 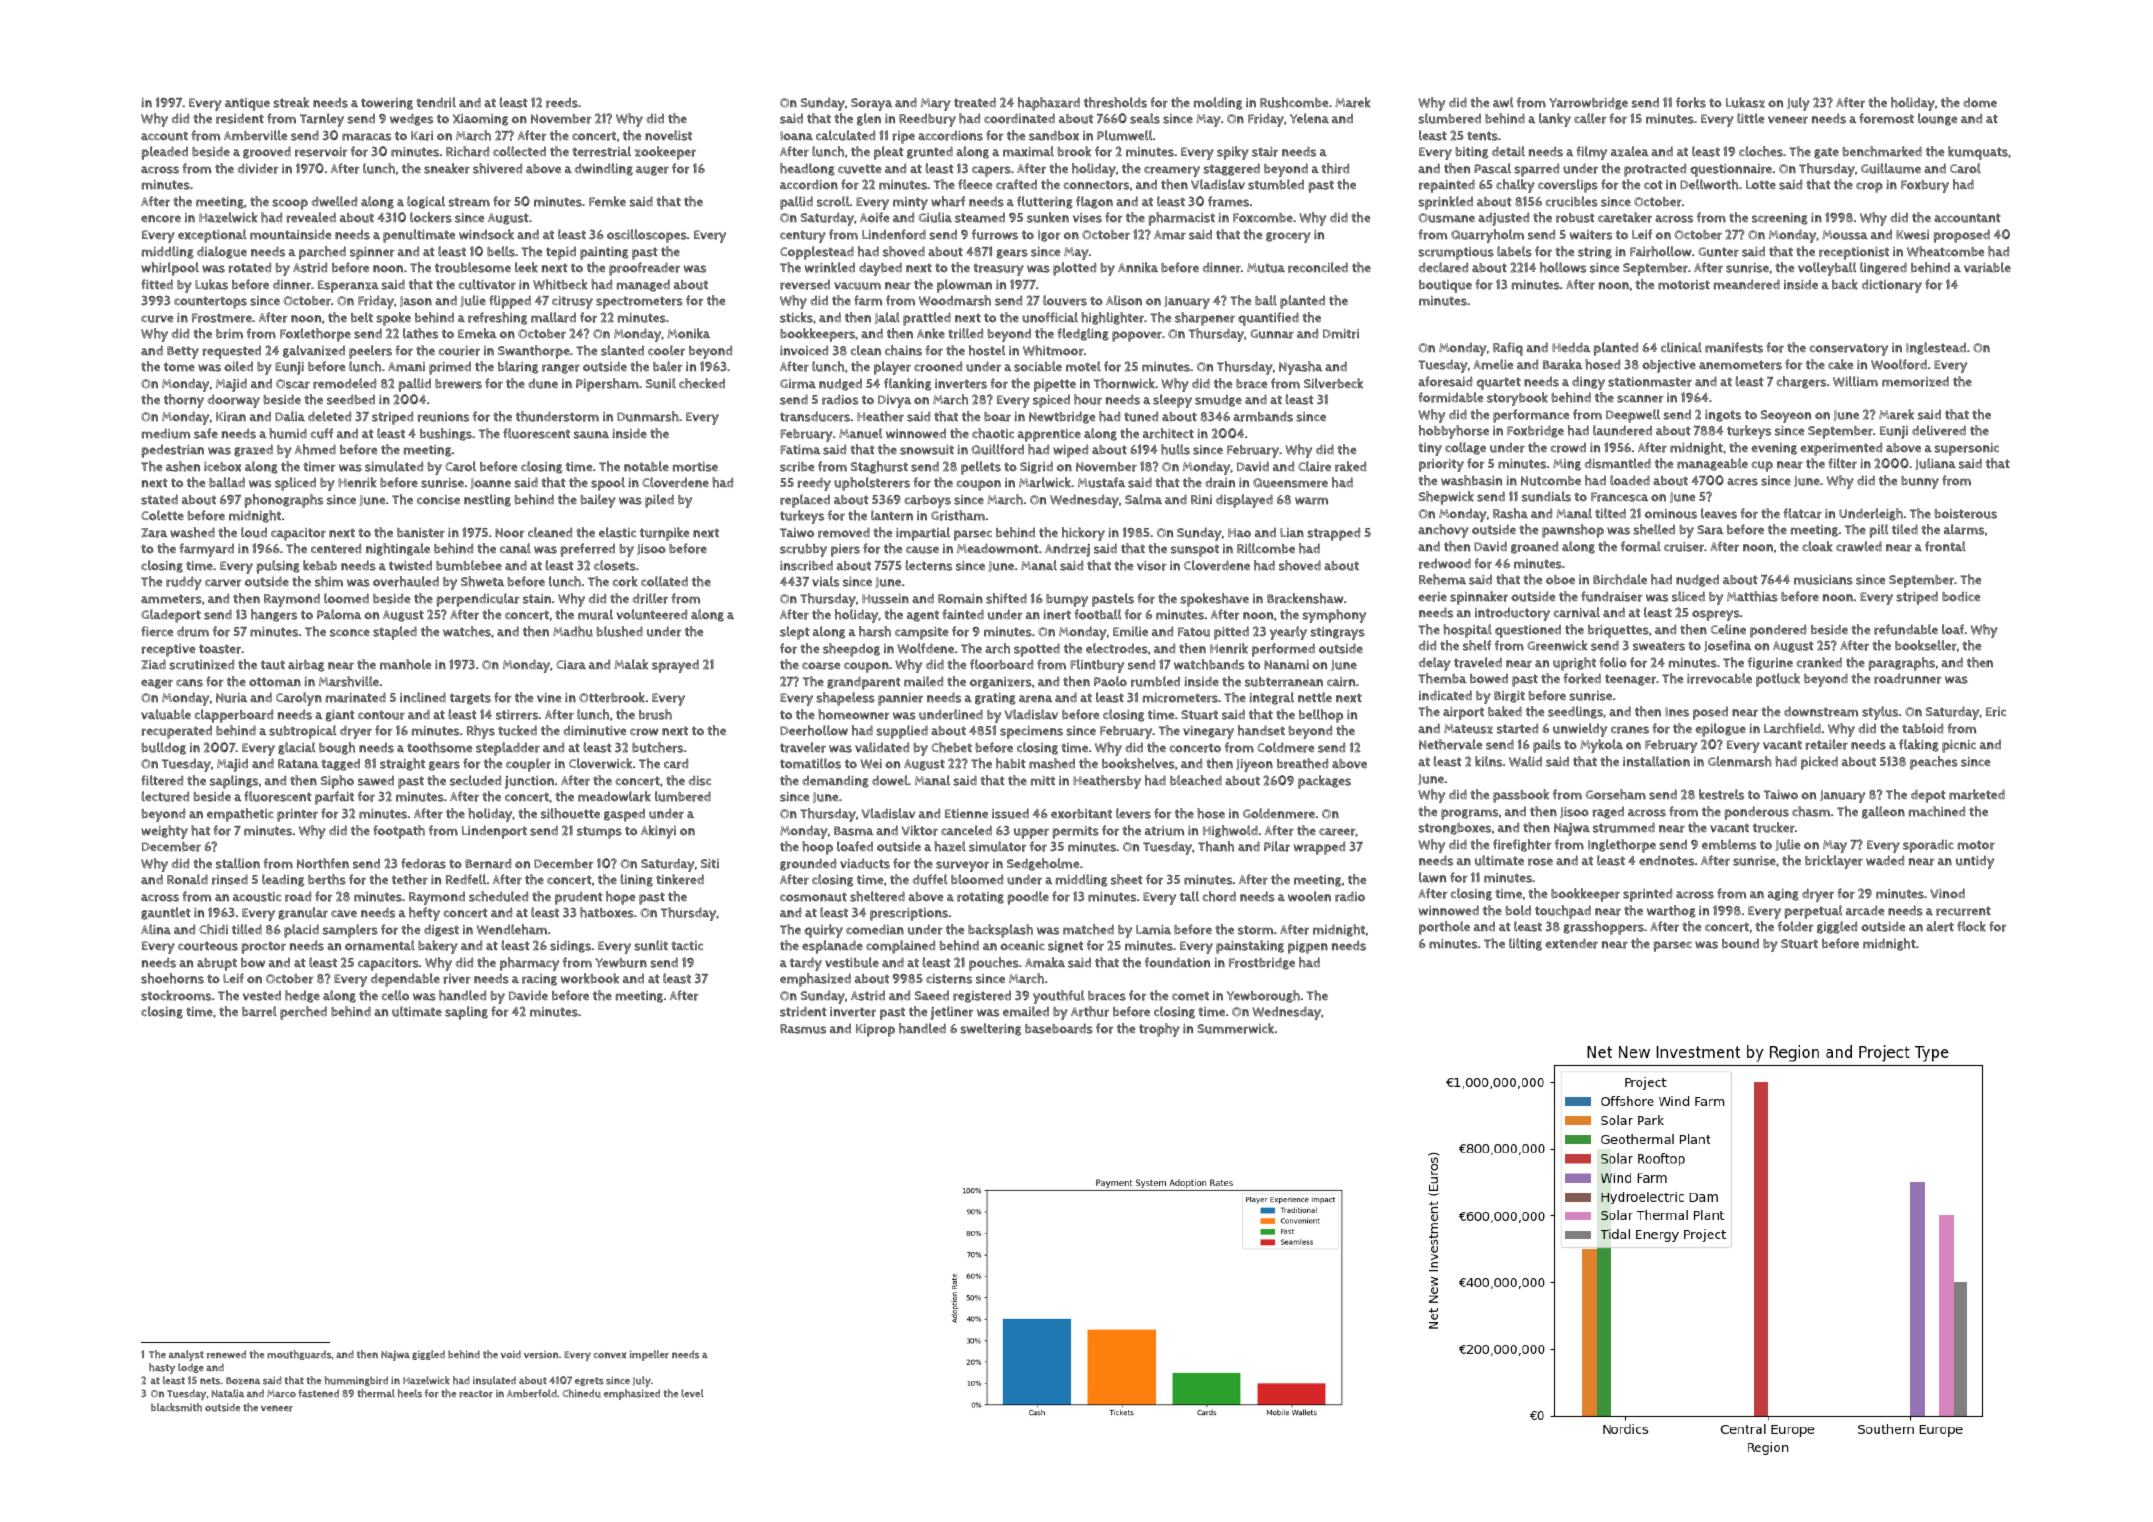 I want to click on glacial, so click(x=296, y=748).
